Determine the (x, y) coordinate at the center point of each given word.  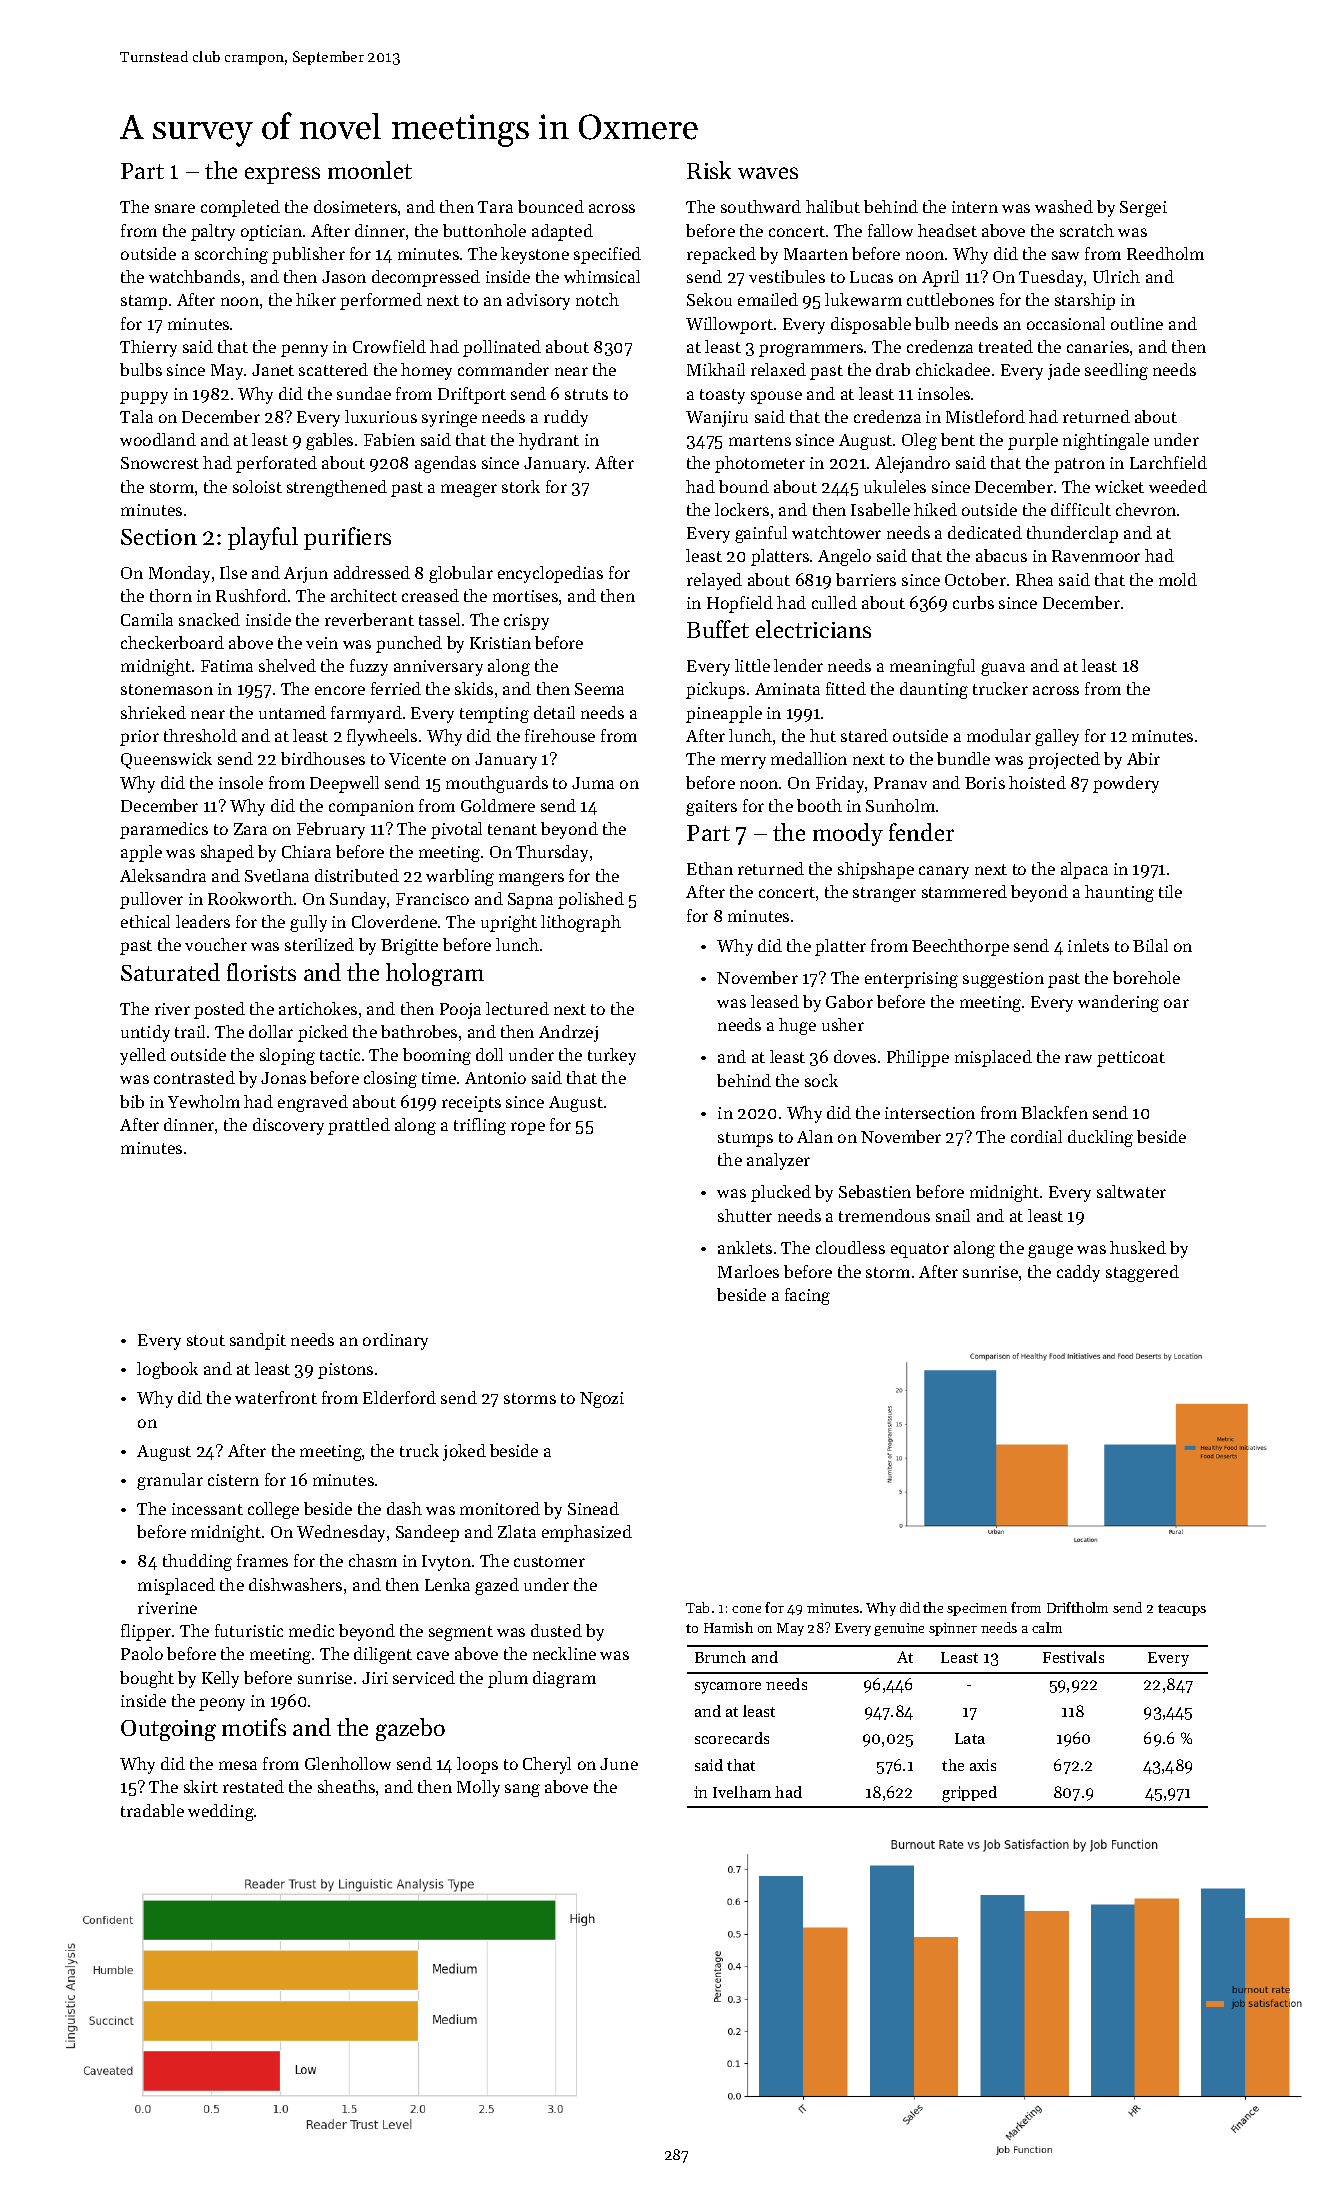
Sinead (593, 1508)
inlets (1088, 945)
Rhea (1034, 579)
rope (528, 1128)
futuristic (249, 1630)
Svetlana (277, 875)
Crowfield (389, 346)
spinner (953, 1629)
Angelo (844, 557)
